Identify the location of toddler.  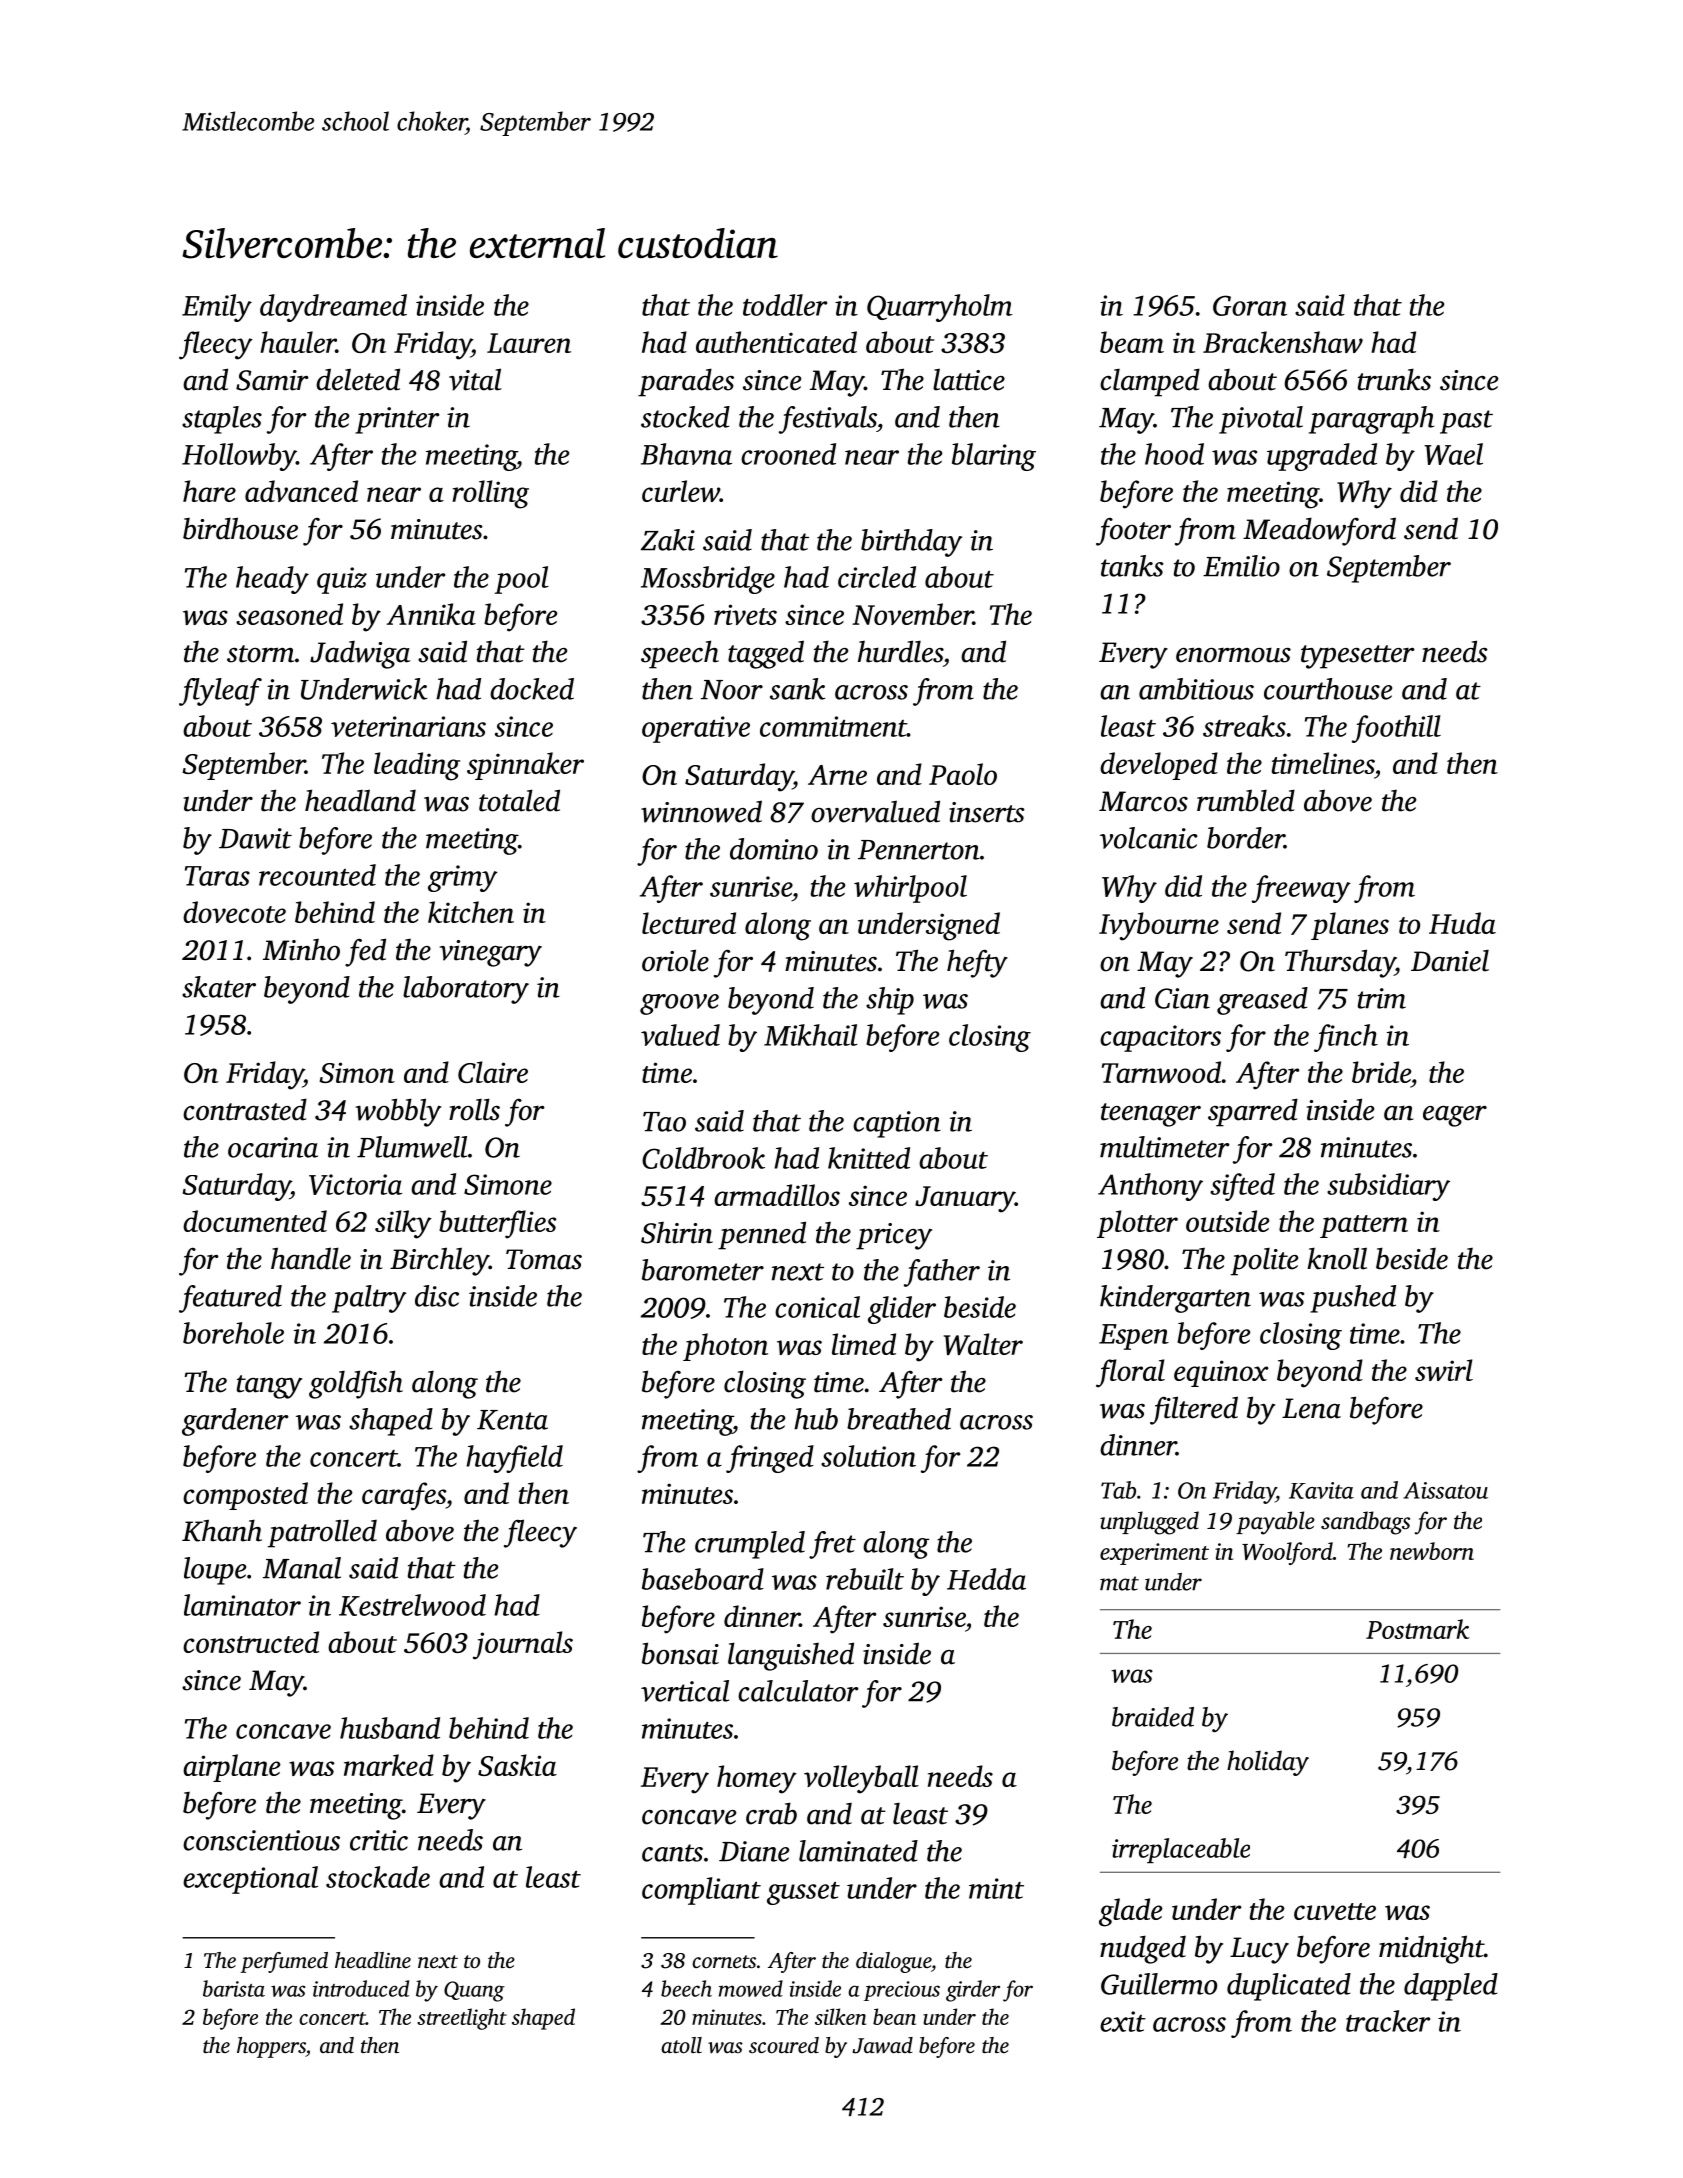
(785, 305).
